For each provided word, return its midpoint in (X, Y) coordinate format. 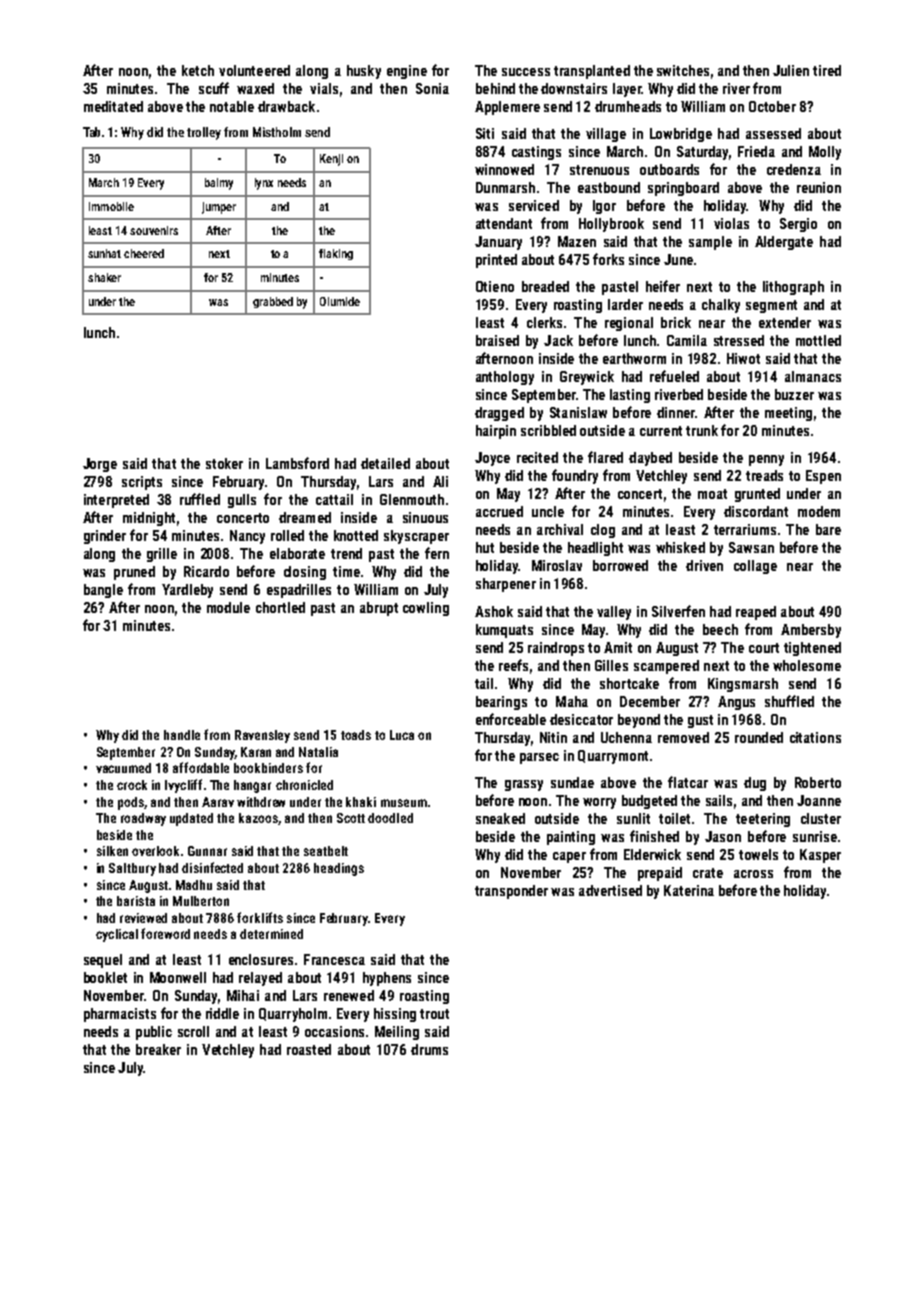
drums (429, 1049)
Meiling (397, 1033)
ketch (198, 70)
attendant (504, 223)
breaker (158, 1049)
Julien (791, 70)
